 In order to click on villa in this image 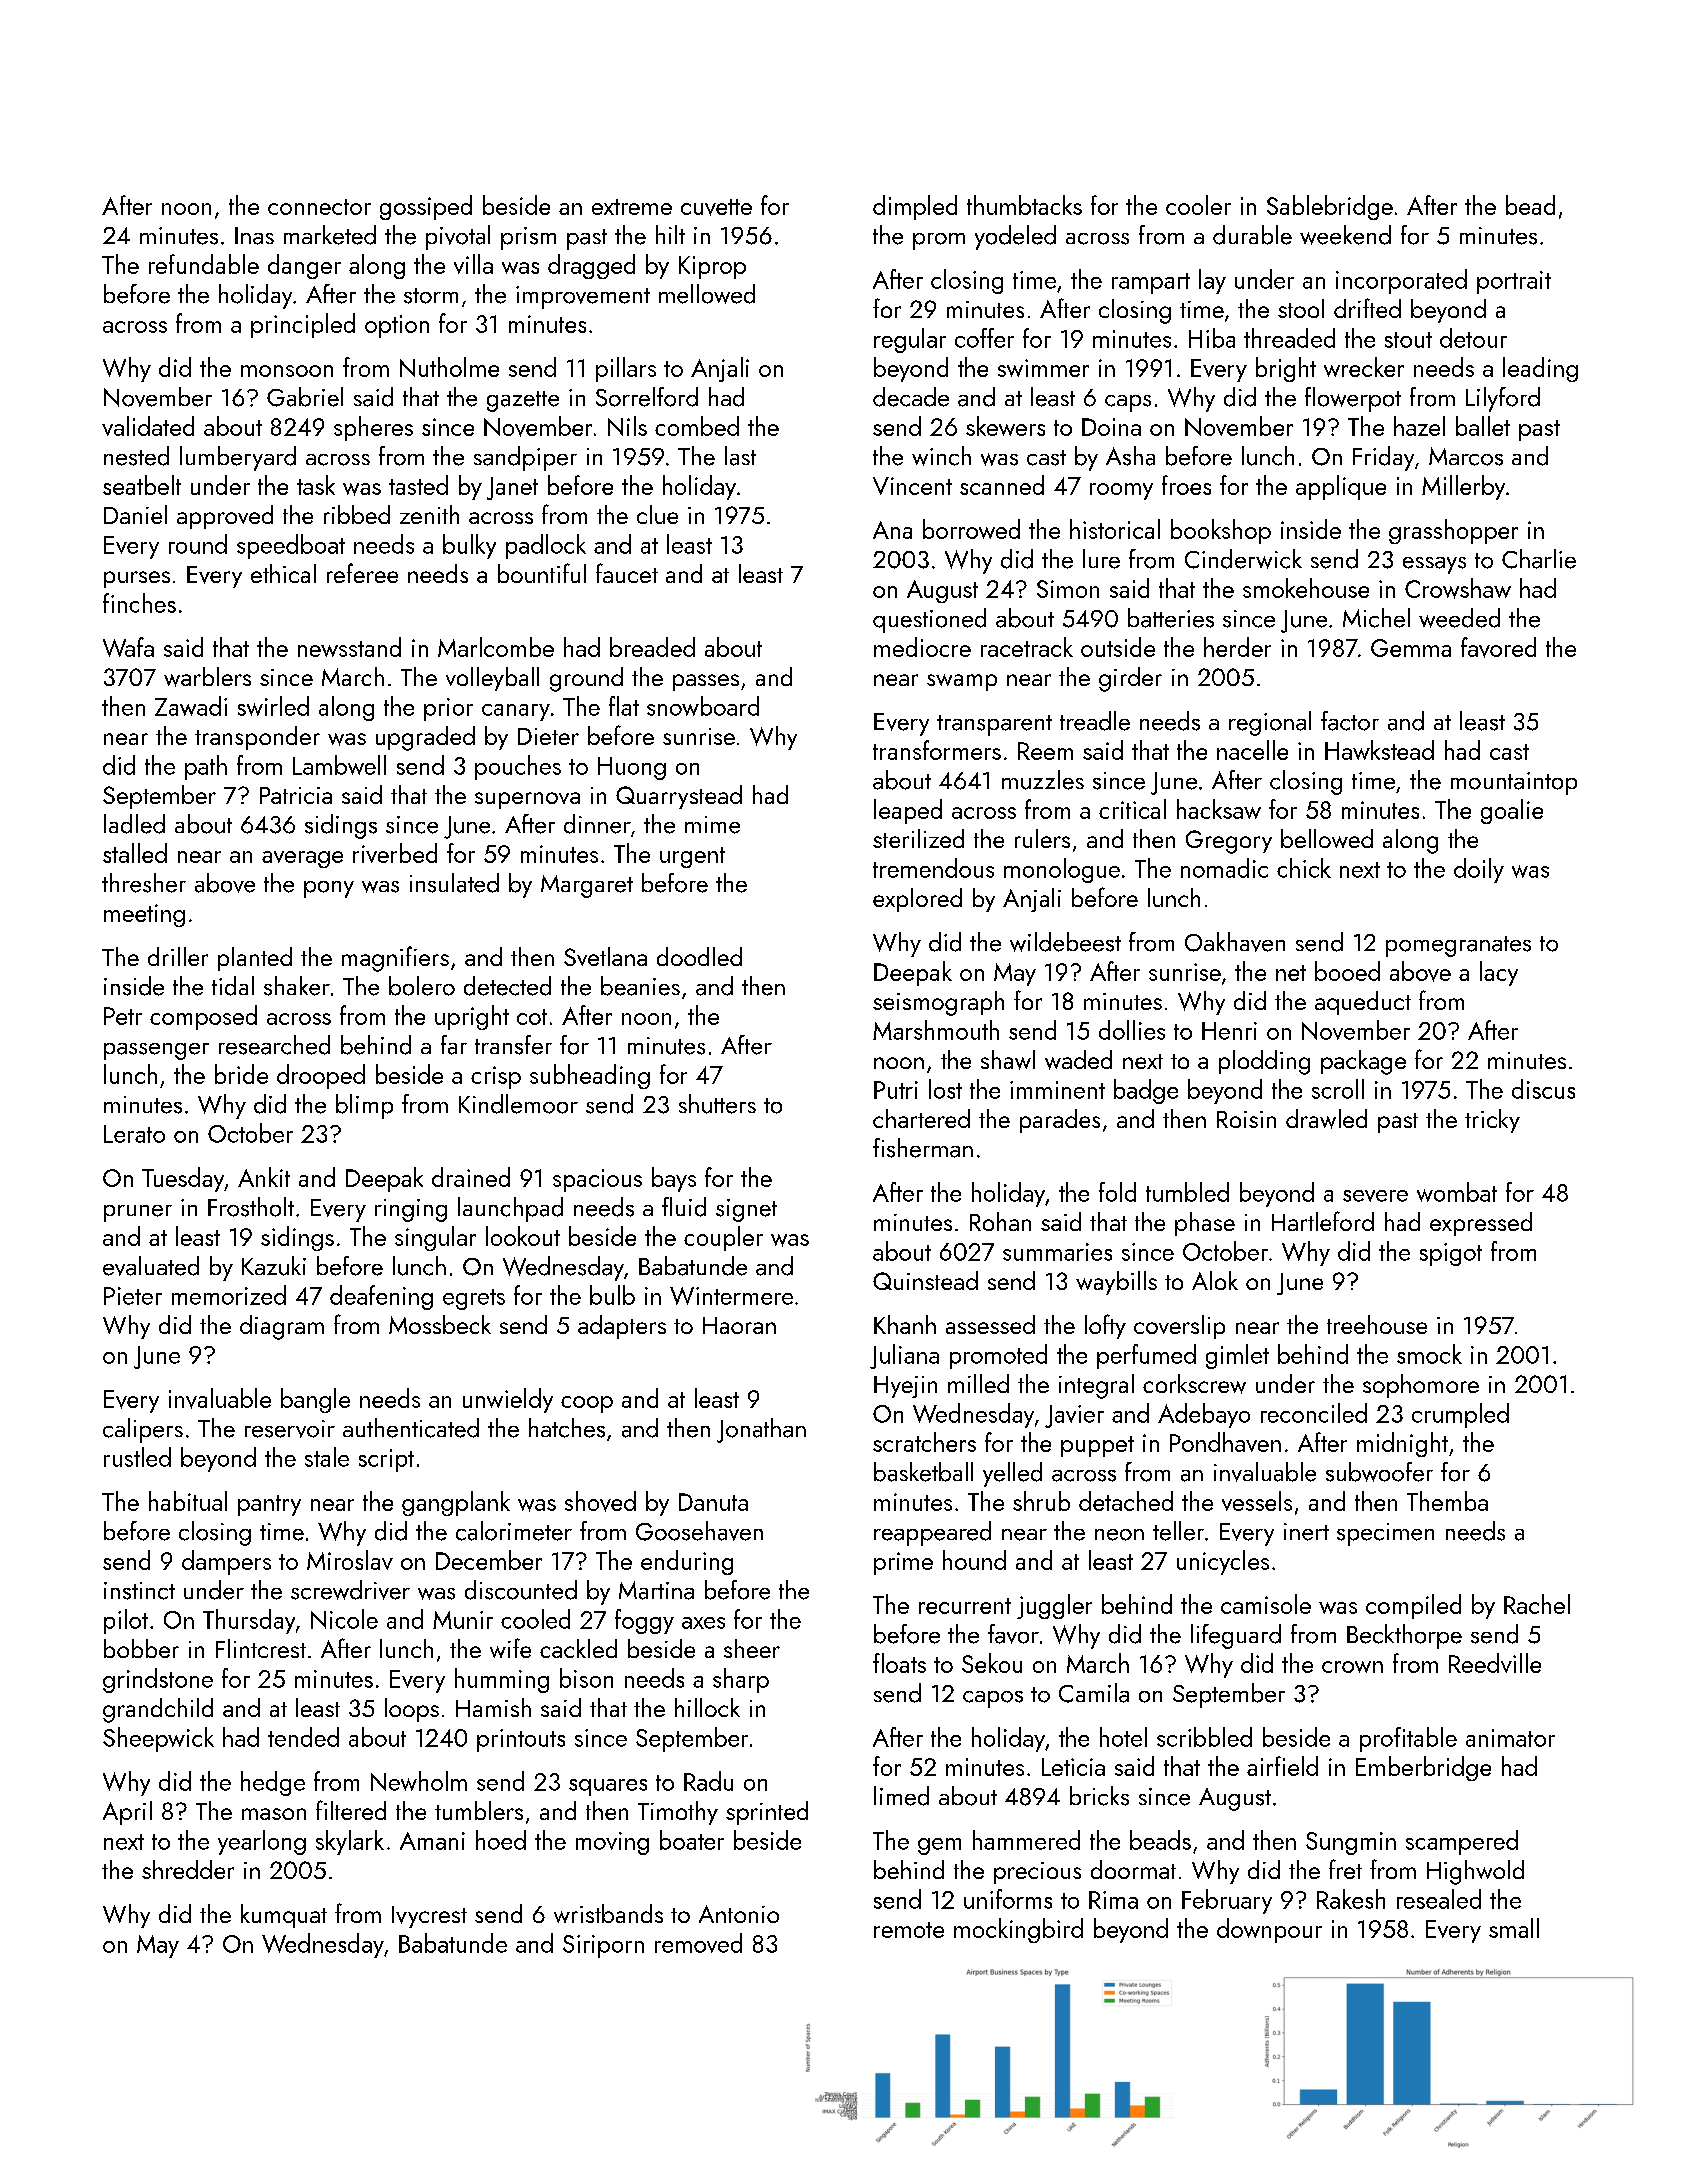, I will do `click(473, 264)`.
